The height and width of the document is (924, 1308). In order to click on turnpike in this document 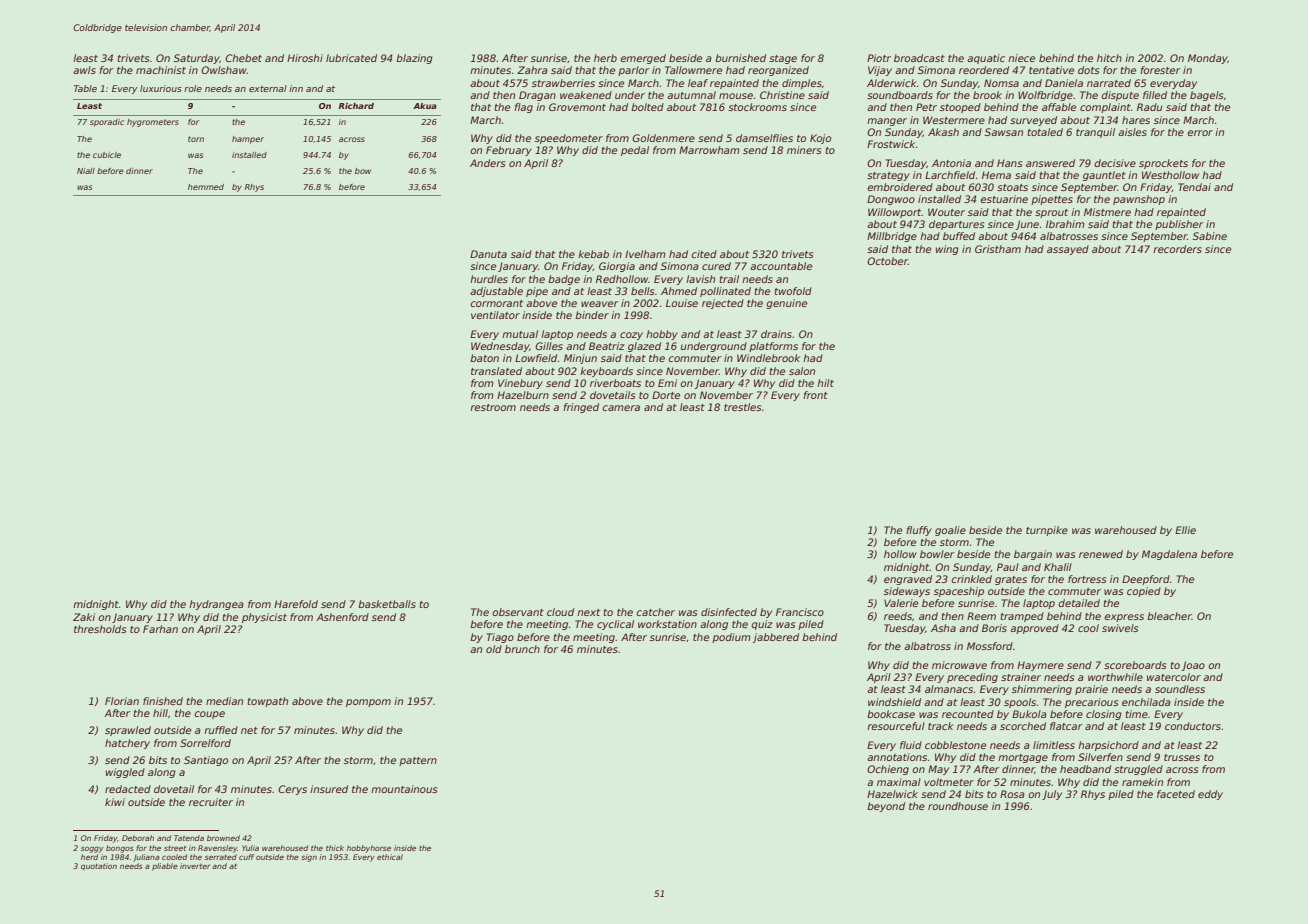, I will do `click(1047, 531)`.
